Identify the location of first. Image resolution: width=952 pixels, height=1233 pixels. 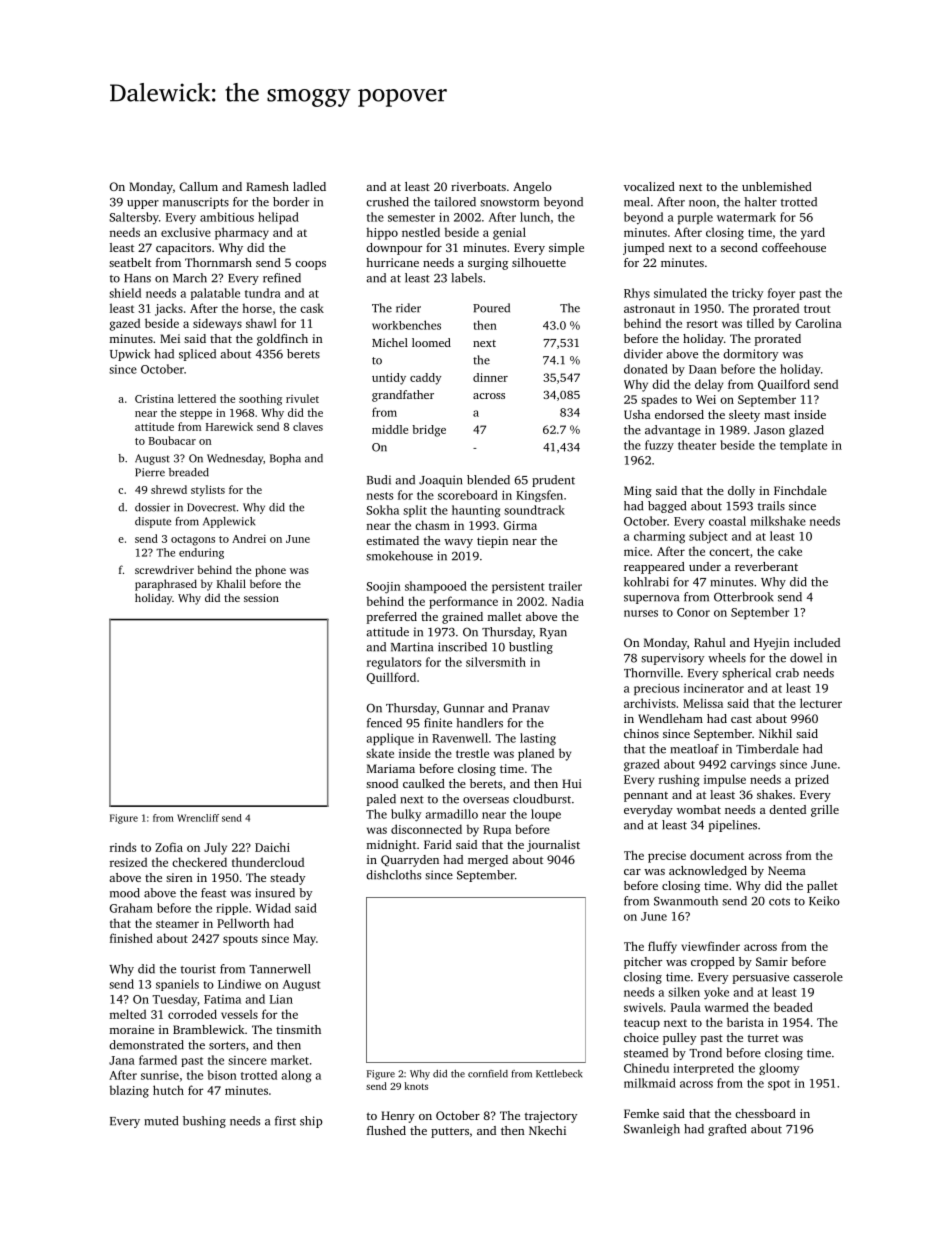
(285, 1121).
